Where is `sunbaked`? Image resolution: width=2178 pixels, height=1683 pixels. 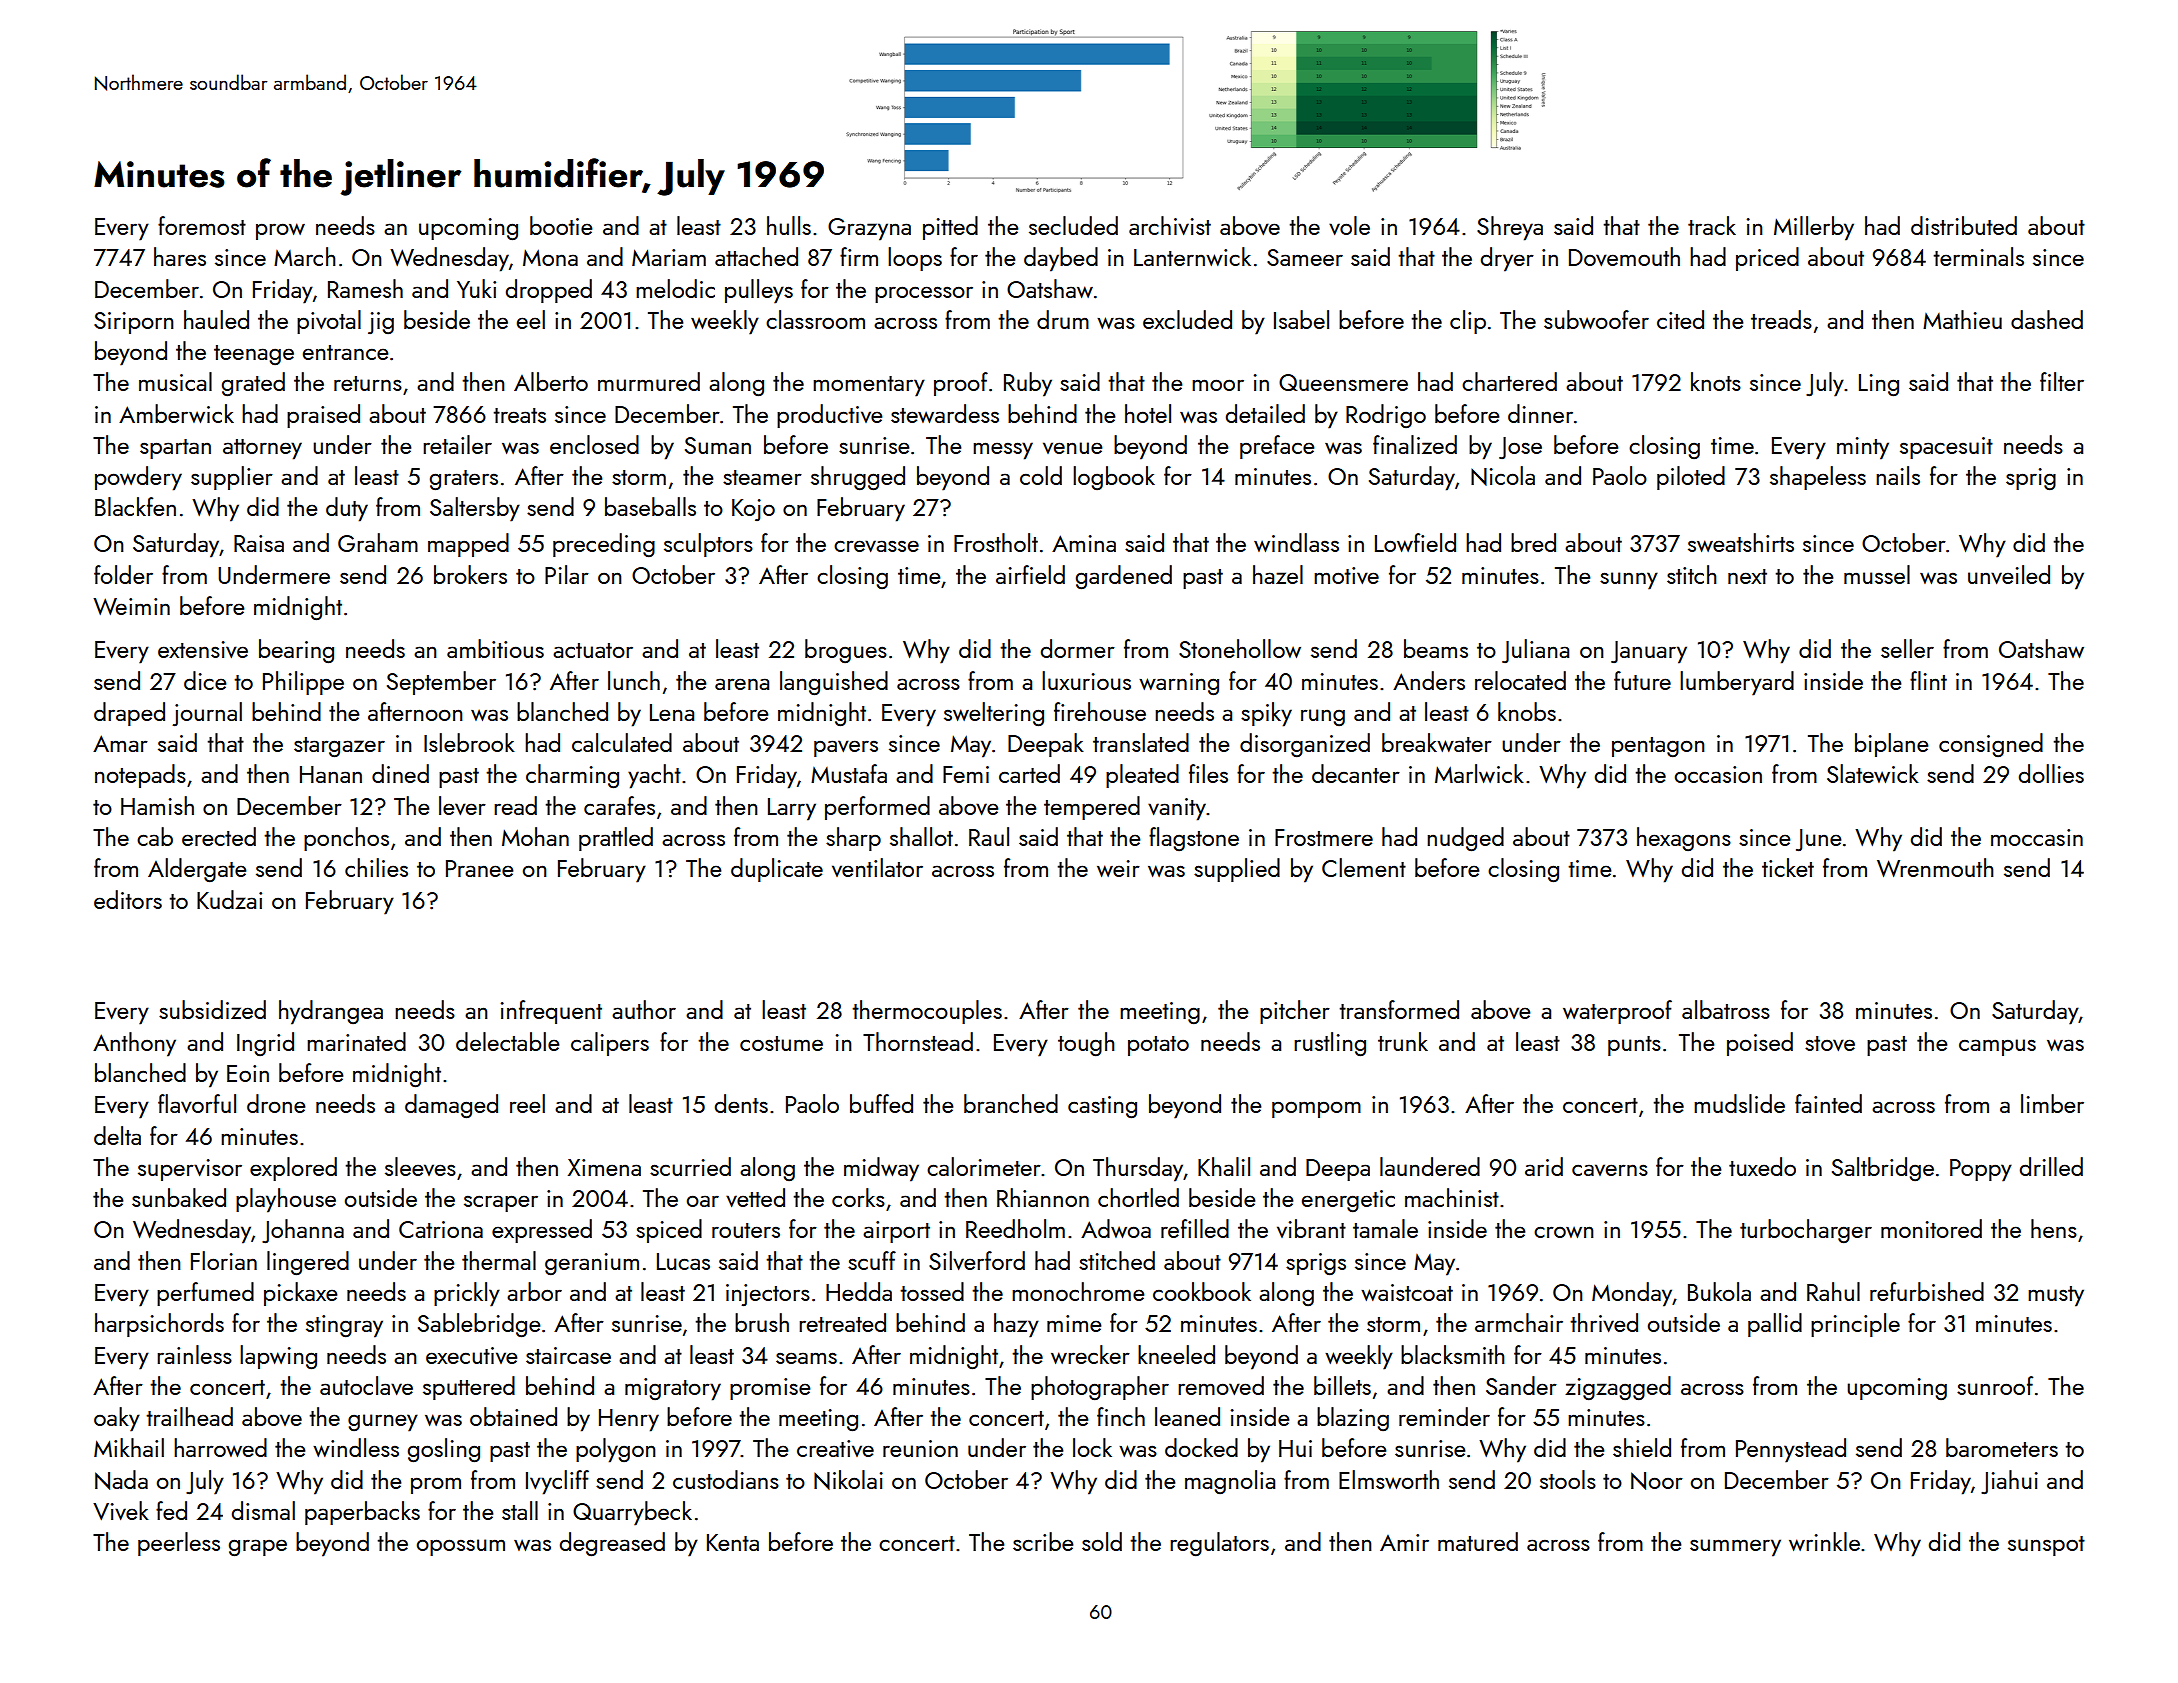
sunbaked is located at coordinates (179, 1197).
